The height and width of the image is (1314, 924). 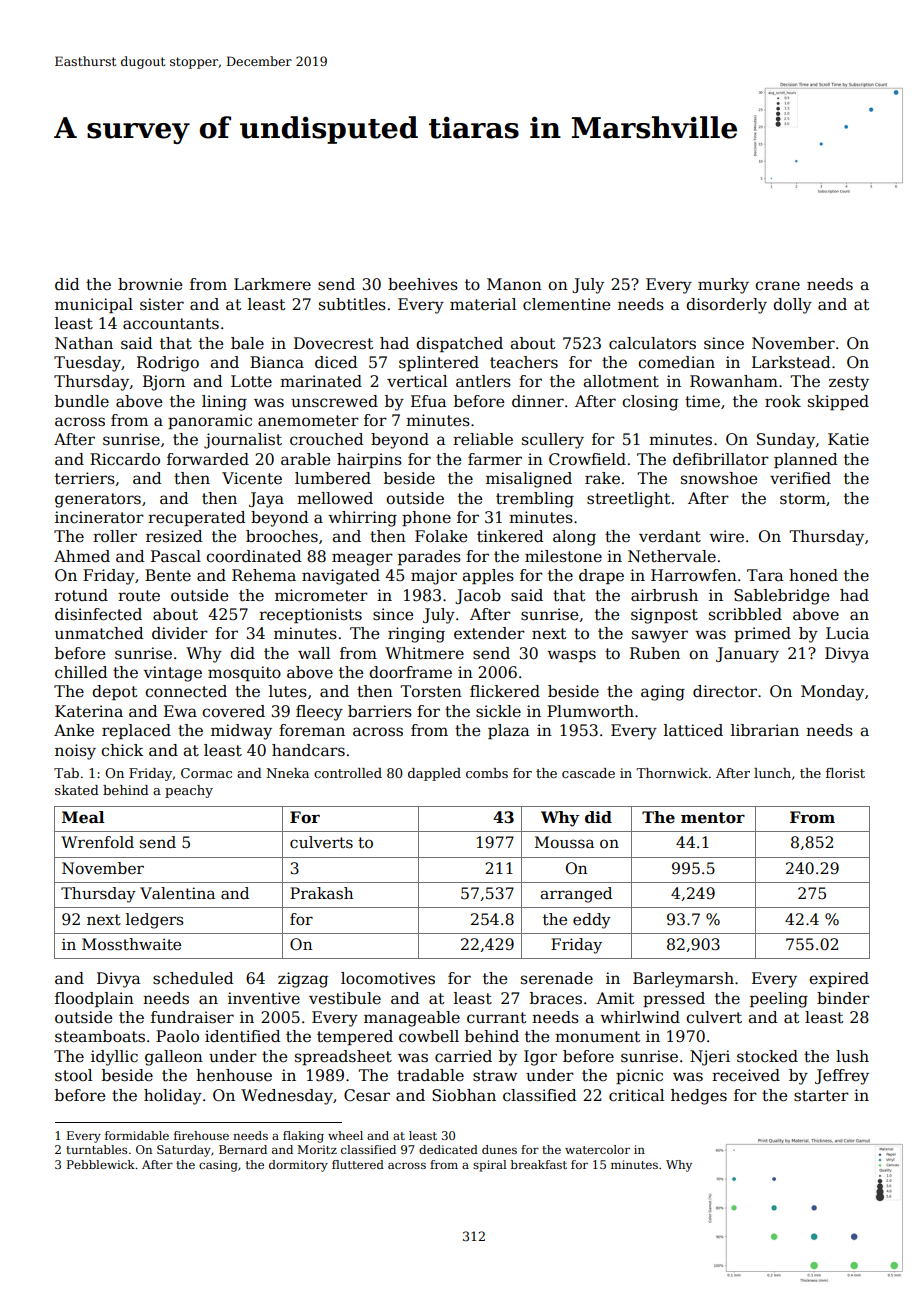 I want to click on Tara, so click(x=765, y=575).
